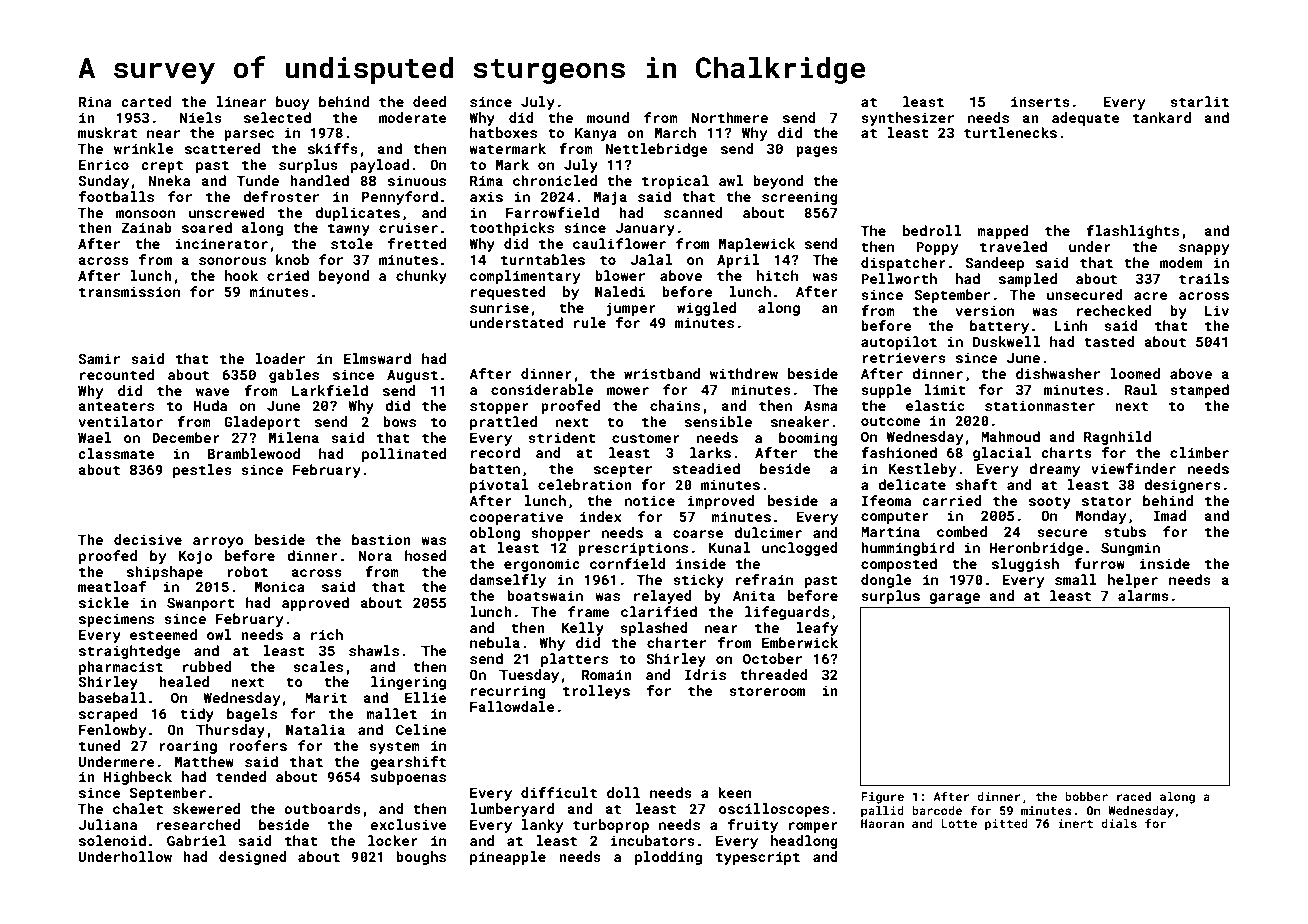  Describe the element at coordinates (693, 212) in the screenshot. I see `scanned` at that location.
